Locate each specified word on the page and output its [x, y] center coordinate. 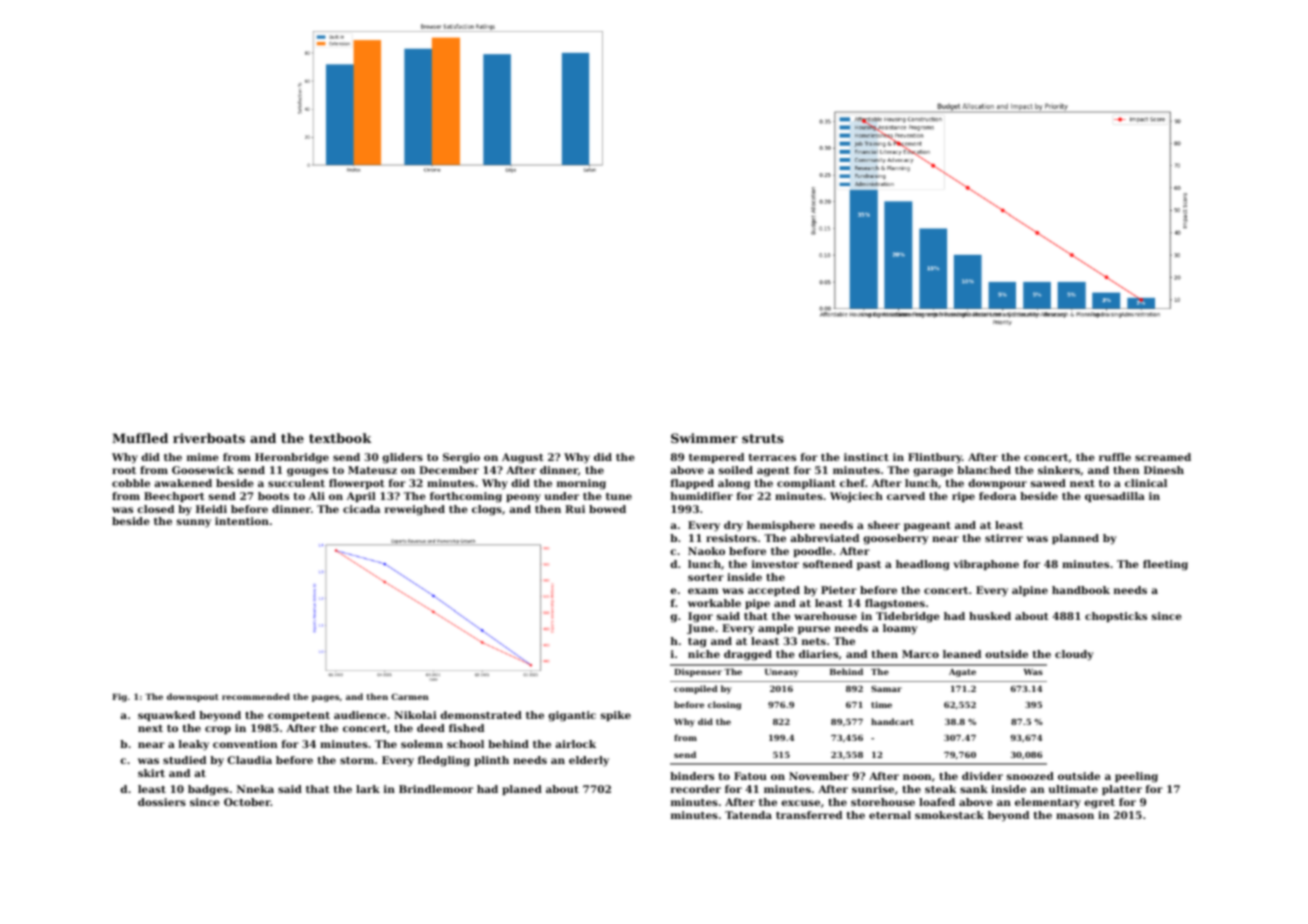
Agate [962, 673]
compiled [696, 689]
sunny [194, 523]
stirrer [1004, 538]
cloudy [1074, 655]
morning [581, 484]
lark [368, 789]
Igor [700, 617]
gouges [307, 472]
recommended [256, 696]
